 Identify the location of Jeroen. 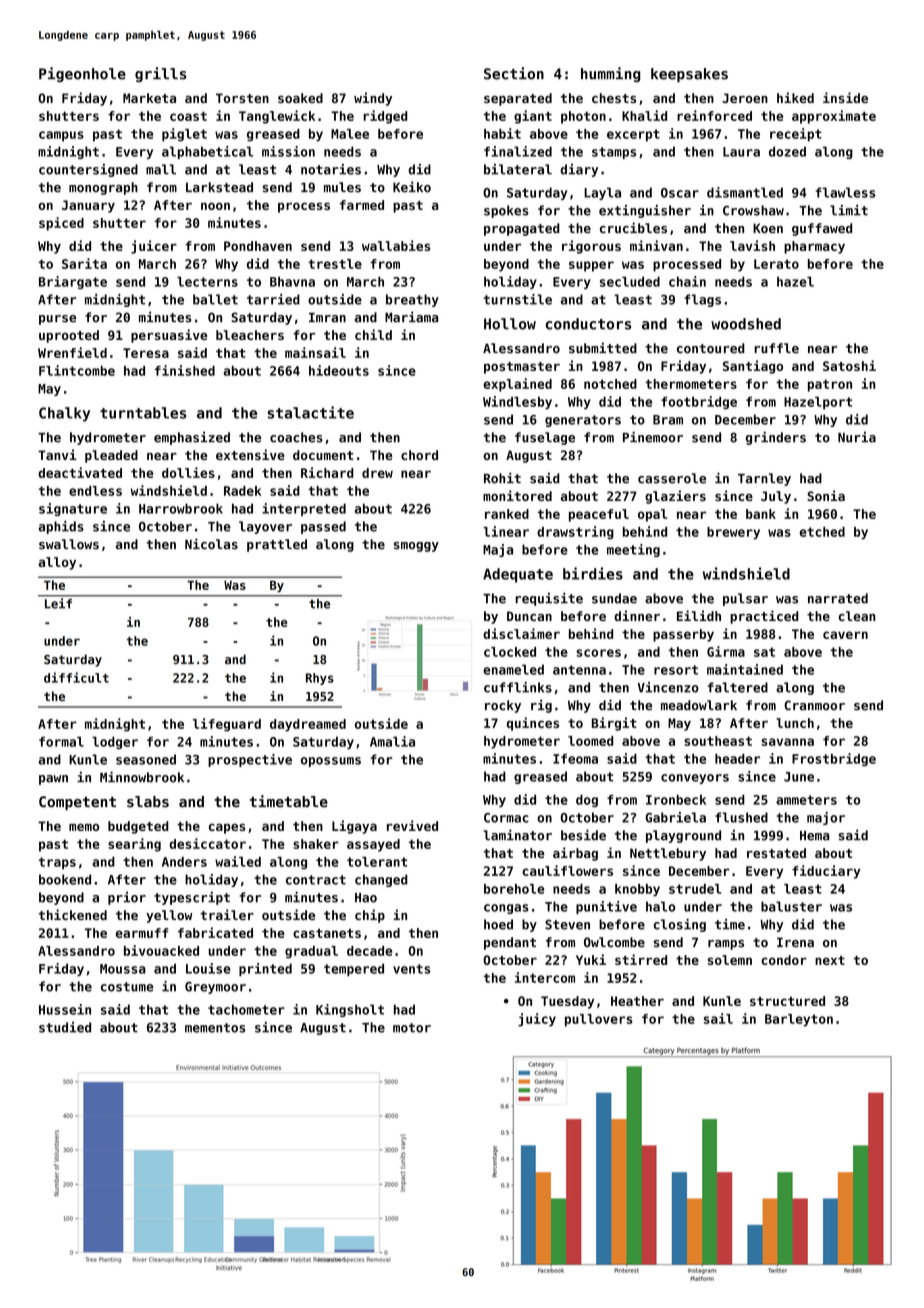
(745, 98).
